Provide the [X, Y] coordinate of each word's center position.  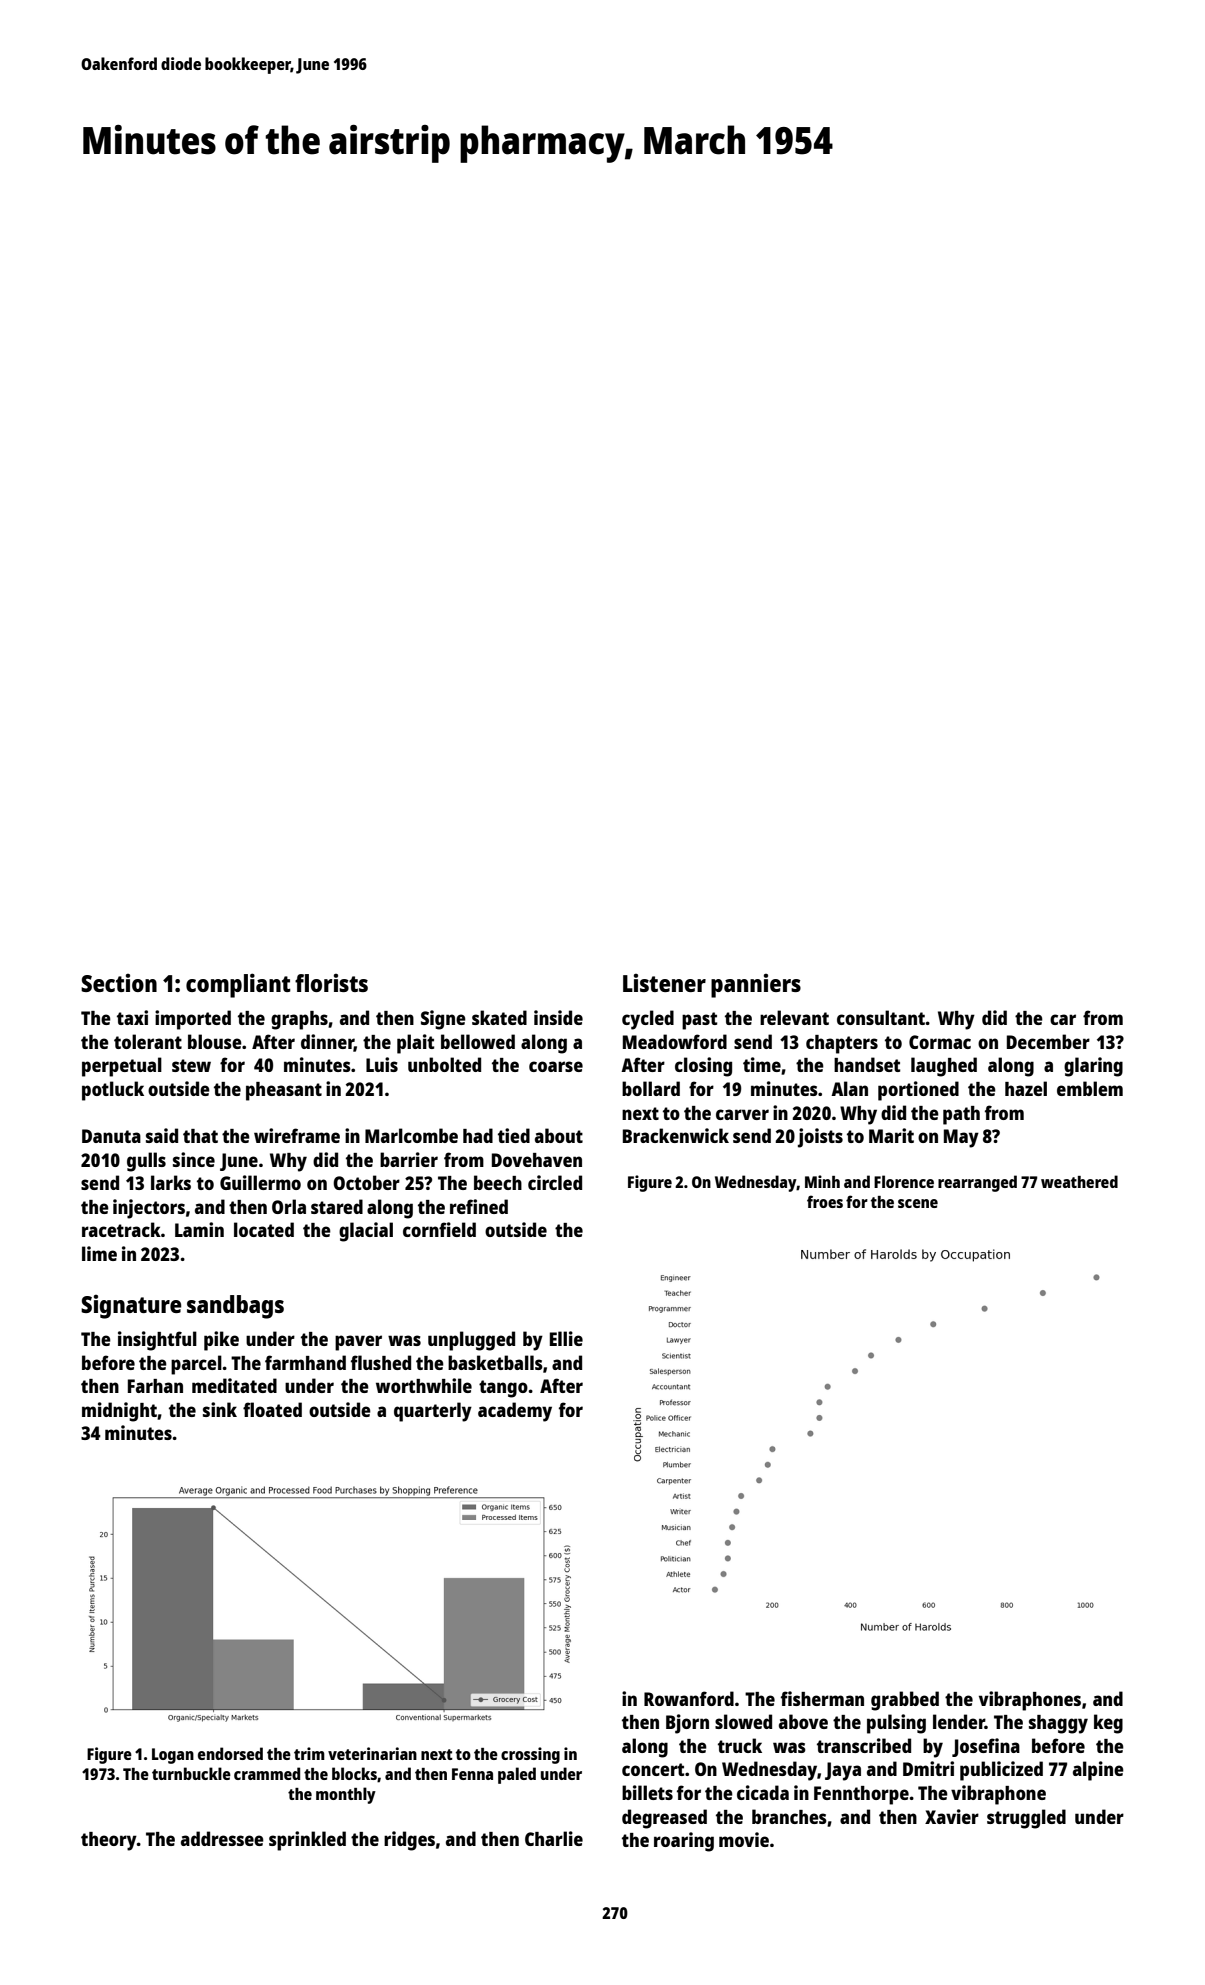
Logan [173, 1756]
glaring [1093, 1067]
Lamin [199, 1229]
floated [272, 1409]
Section [119, 983]
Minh [822, 1181]
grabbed [905, 1701]
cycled [648, 1020]
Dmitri [928, 1768]
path [961, 1115]
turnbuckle [191, 1773]
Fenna [472, 1774]
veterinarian [372, 1753]
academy [515, 1412]
